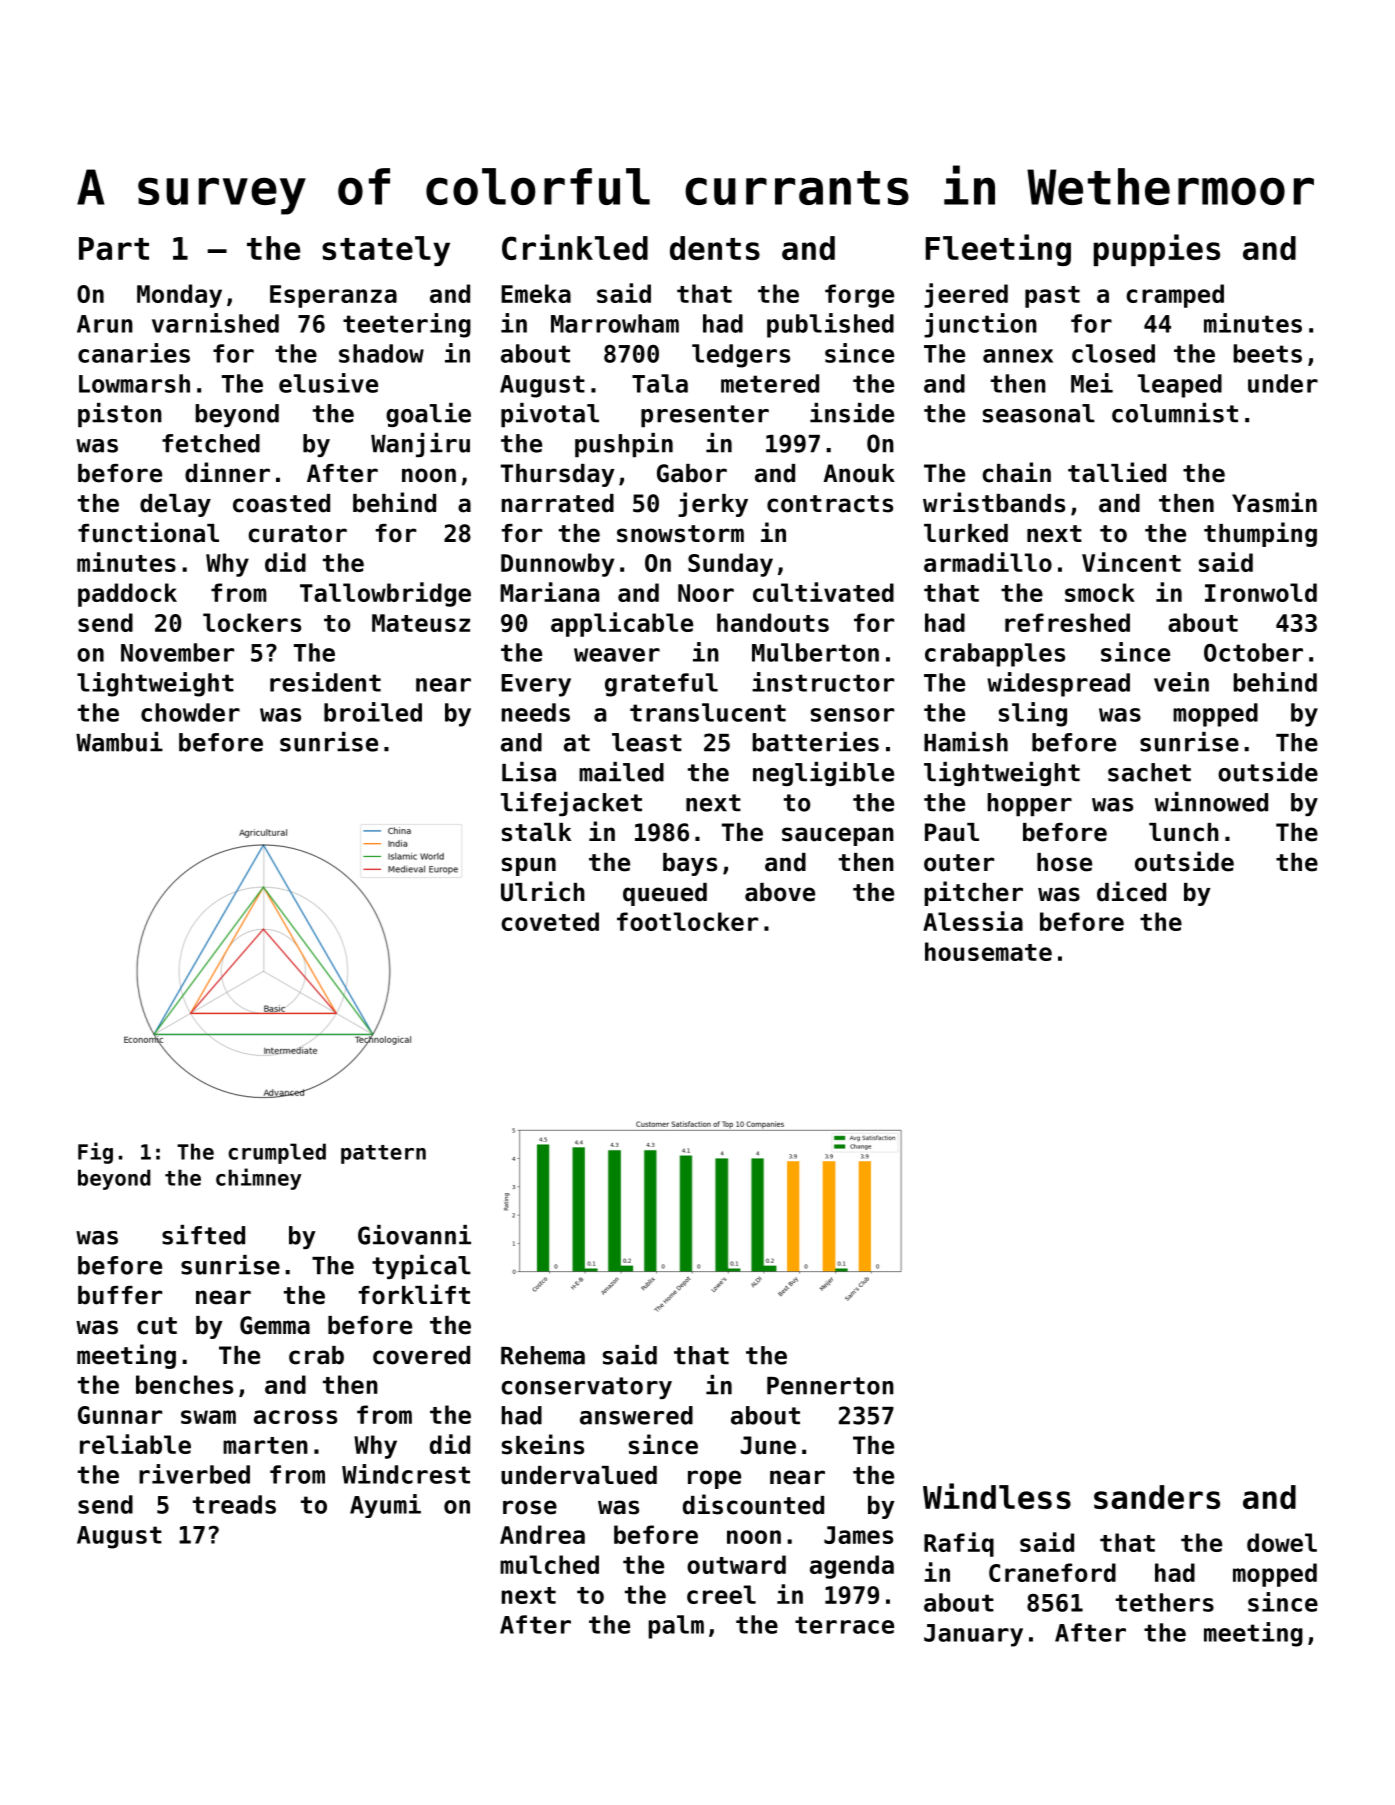 The width and height of the screenshot is (1395, 1805). I want to click on published, so click(830, 325).
